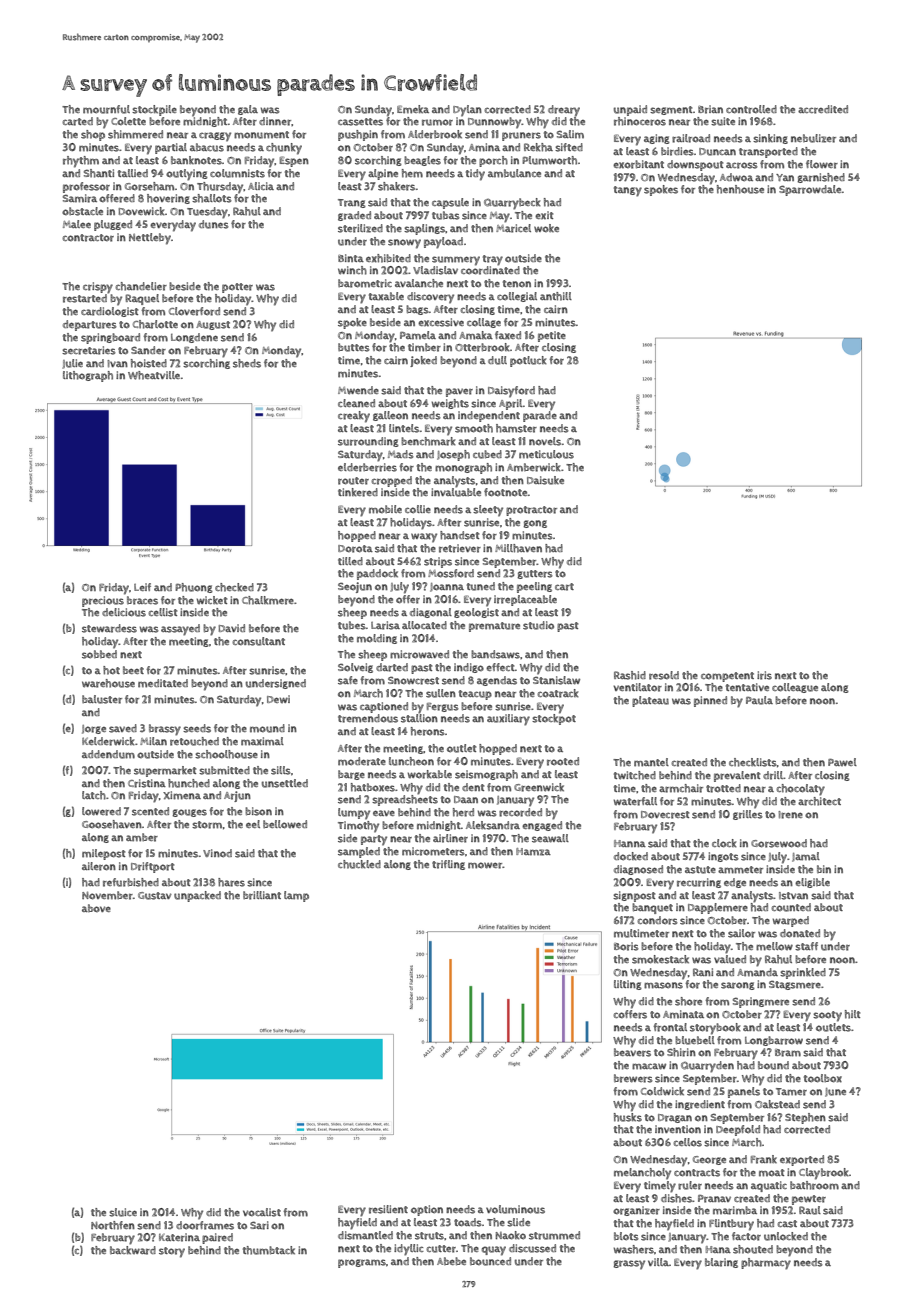  Describe the element at coordinates (516, 428) in the screenshot. I see `hamster` at that location.
